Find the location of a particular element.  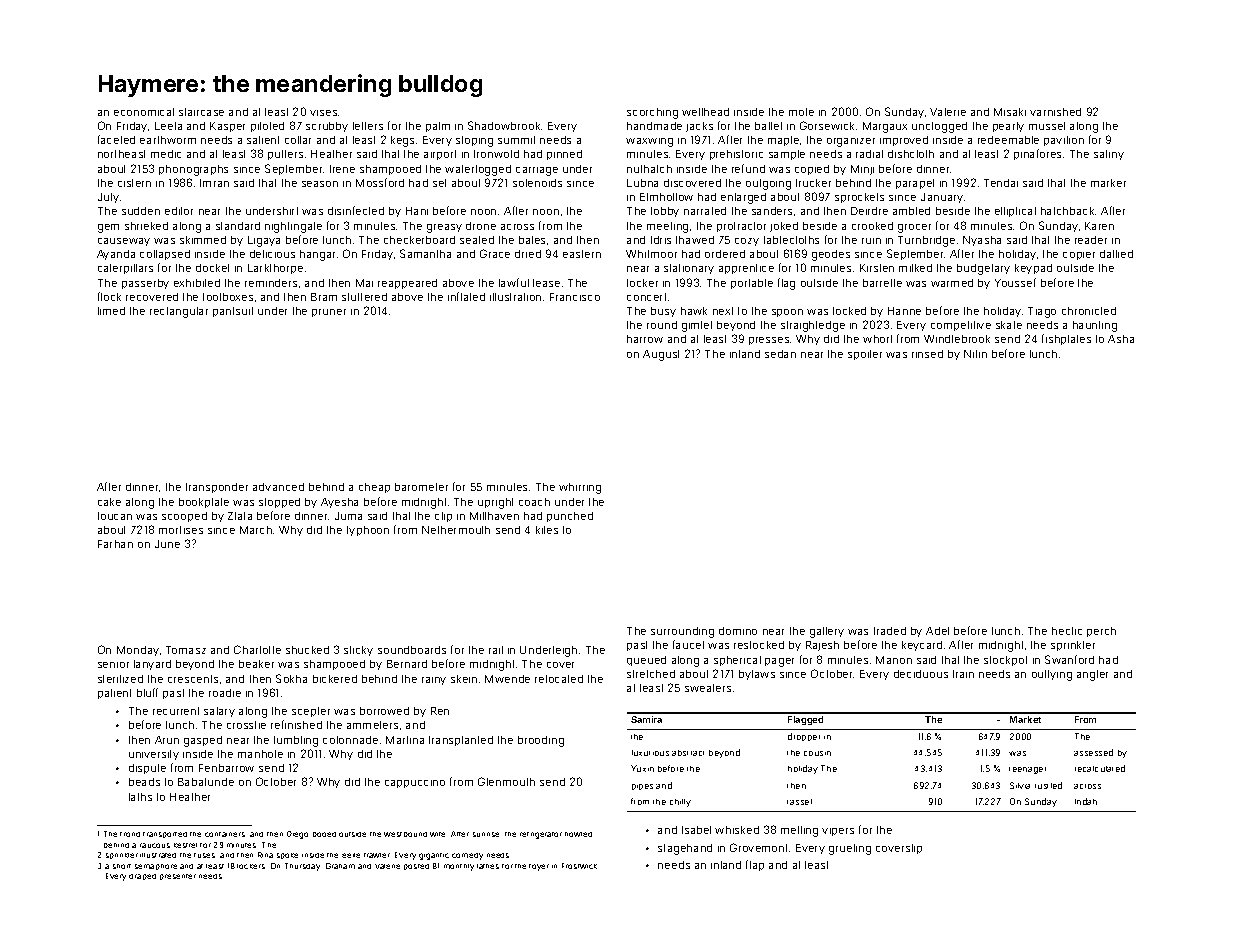

perch is located at coordinates (1101, 632).
